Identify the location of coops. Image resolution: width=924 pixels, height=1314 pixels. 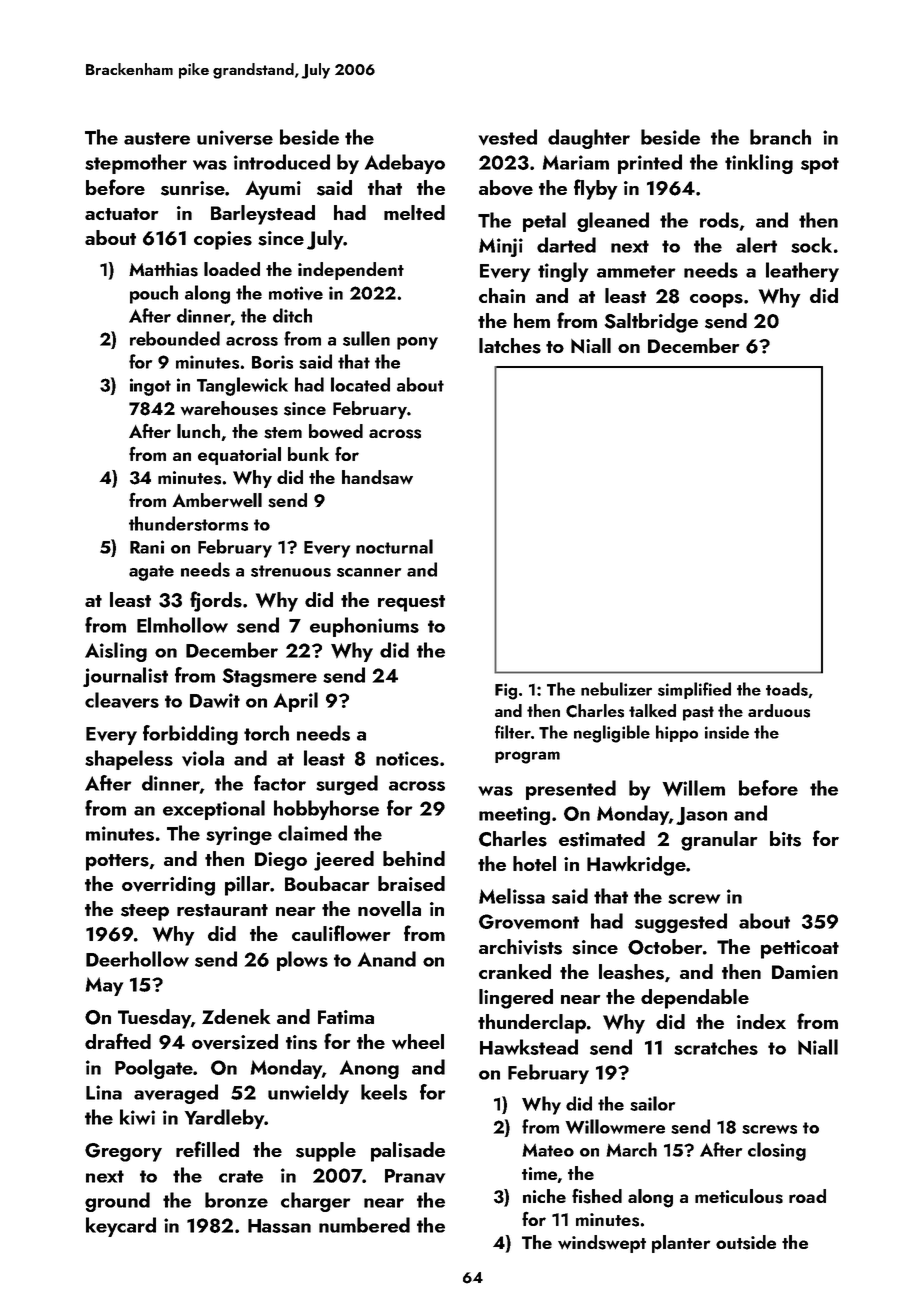
(716, 300).
